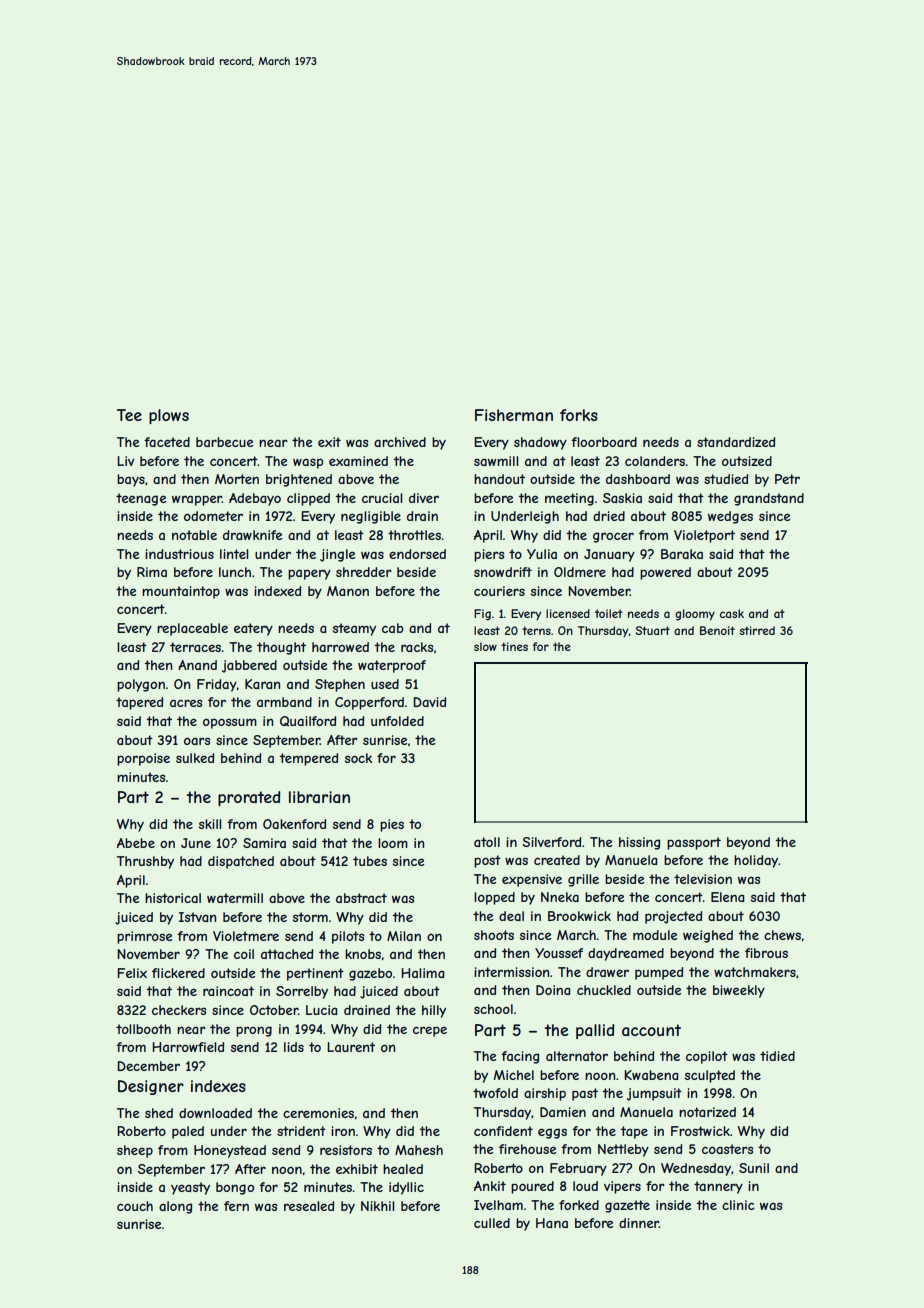 The image size is (924, 1308). Describe the element at coordinates (492, 1223) in the image. I see `culled` at that location.
